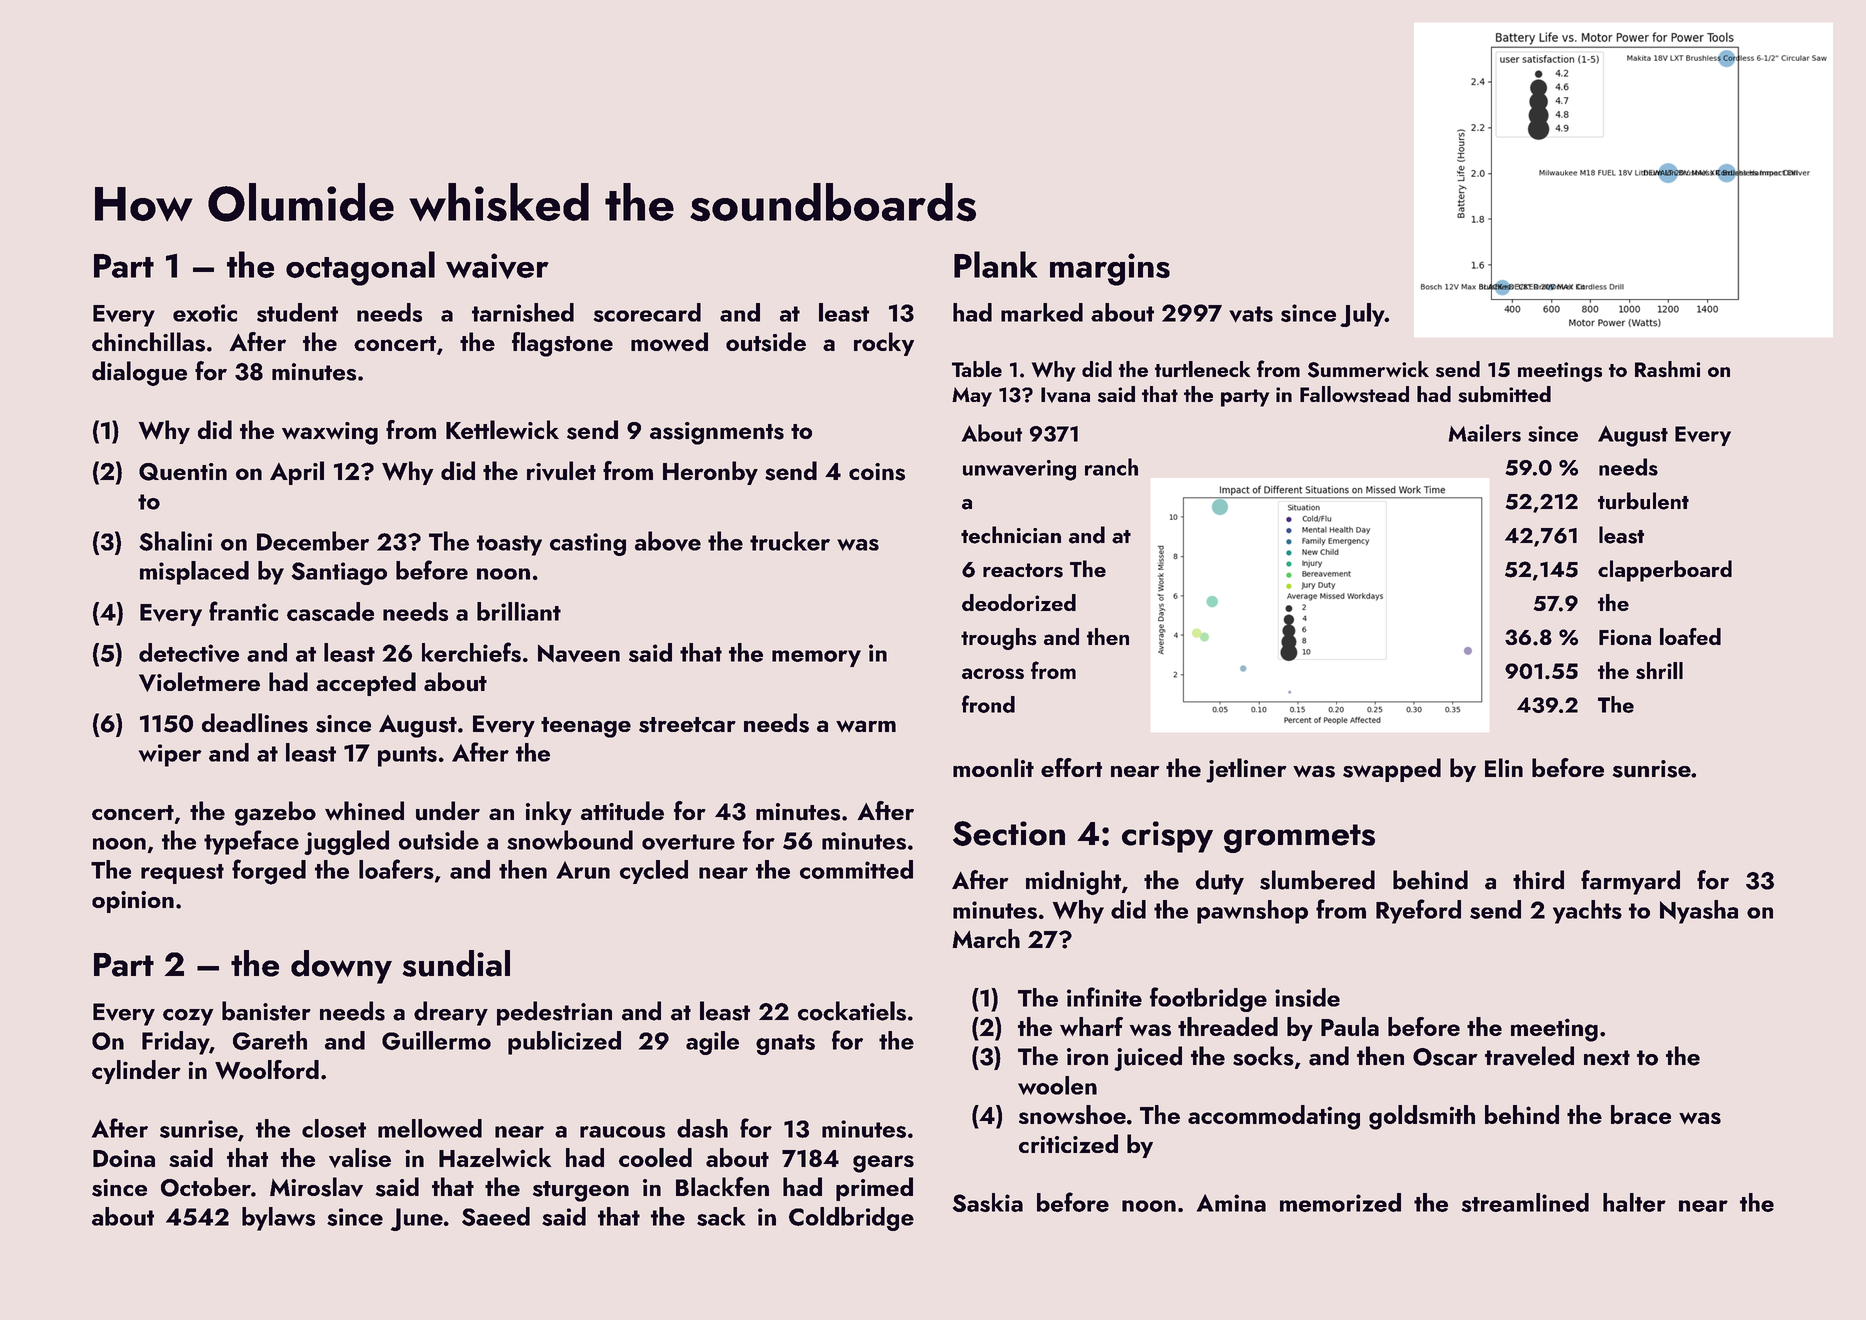  I want to click on unwavering, so click(1019, 470).
